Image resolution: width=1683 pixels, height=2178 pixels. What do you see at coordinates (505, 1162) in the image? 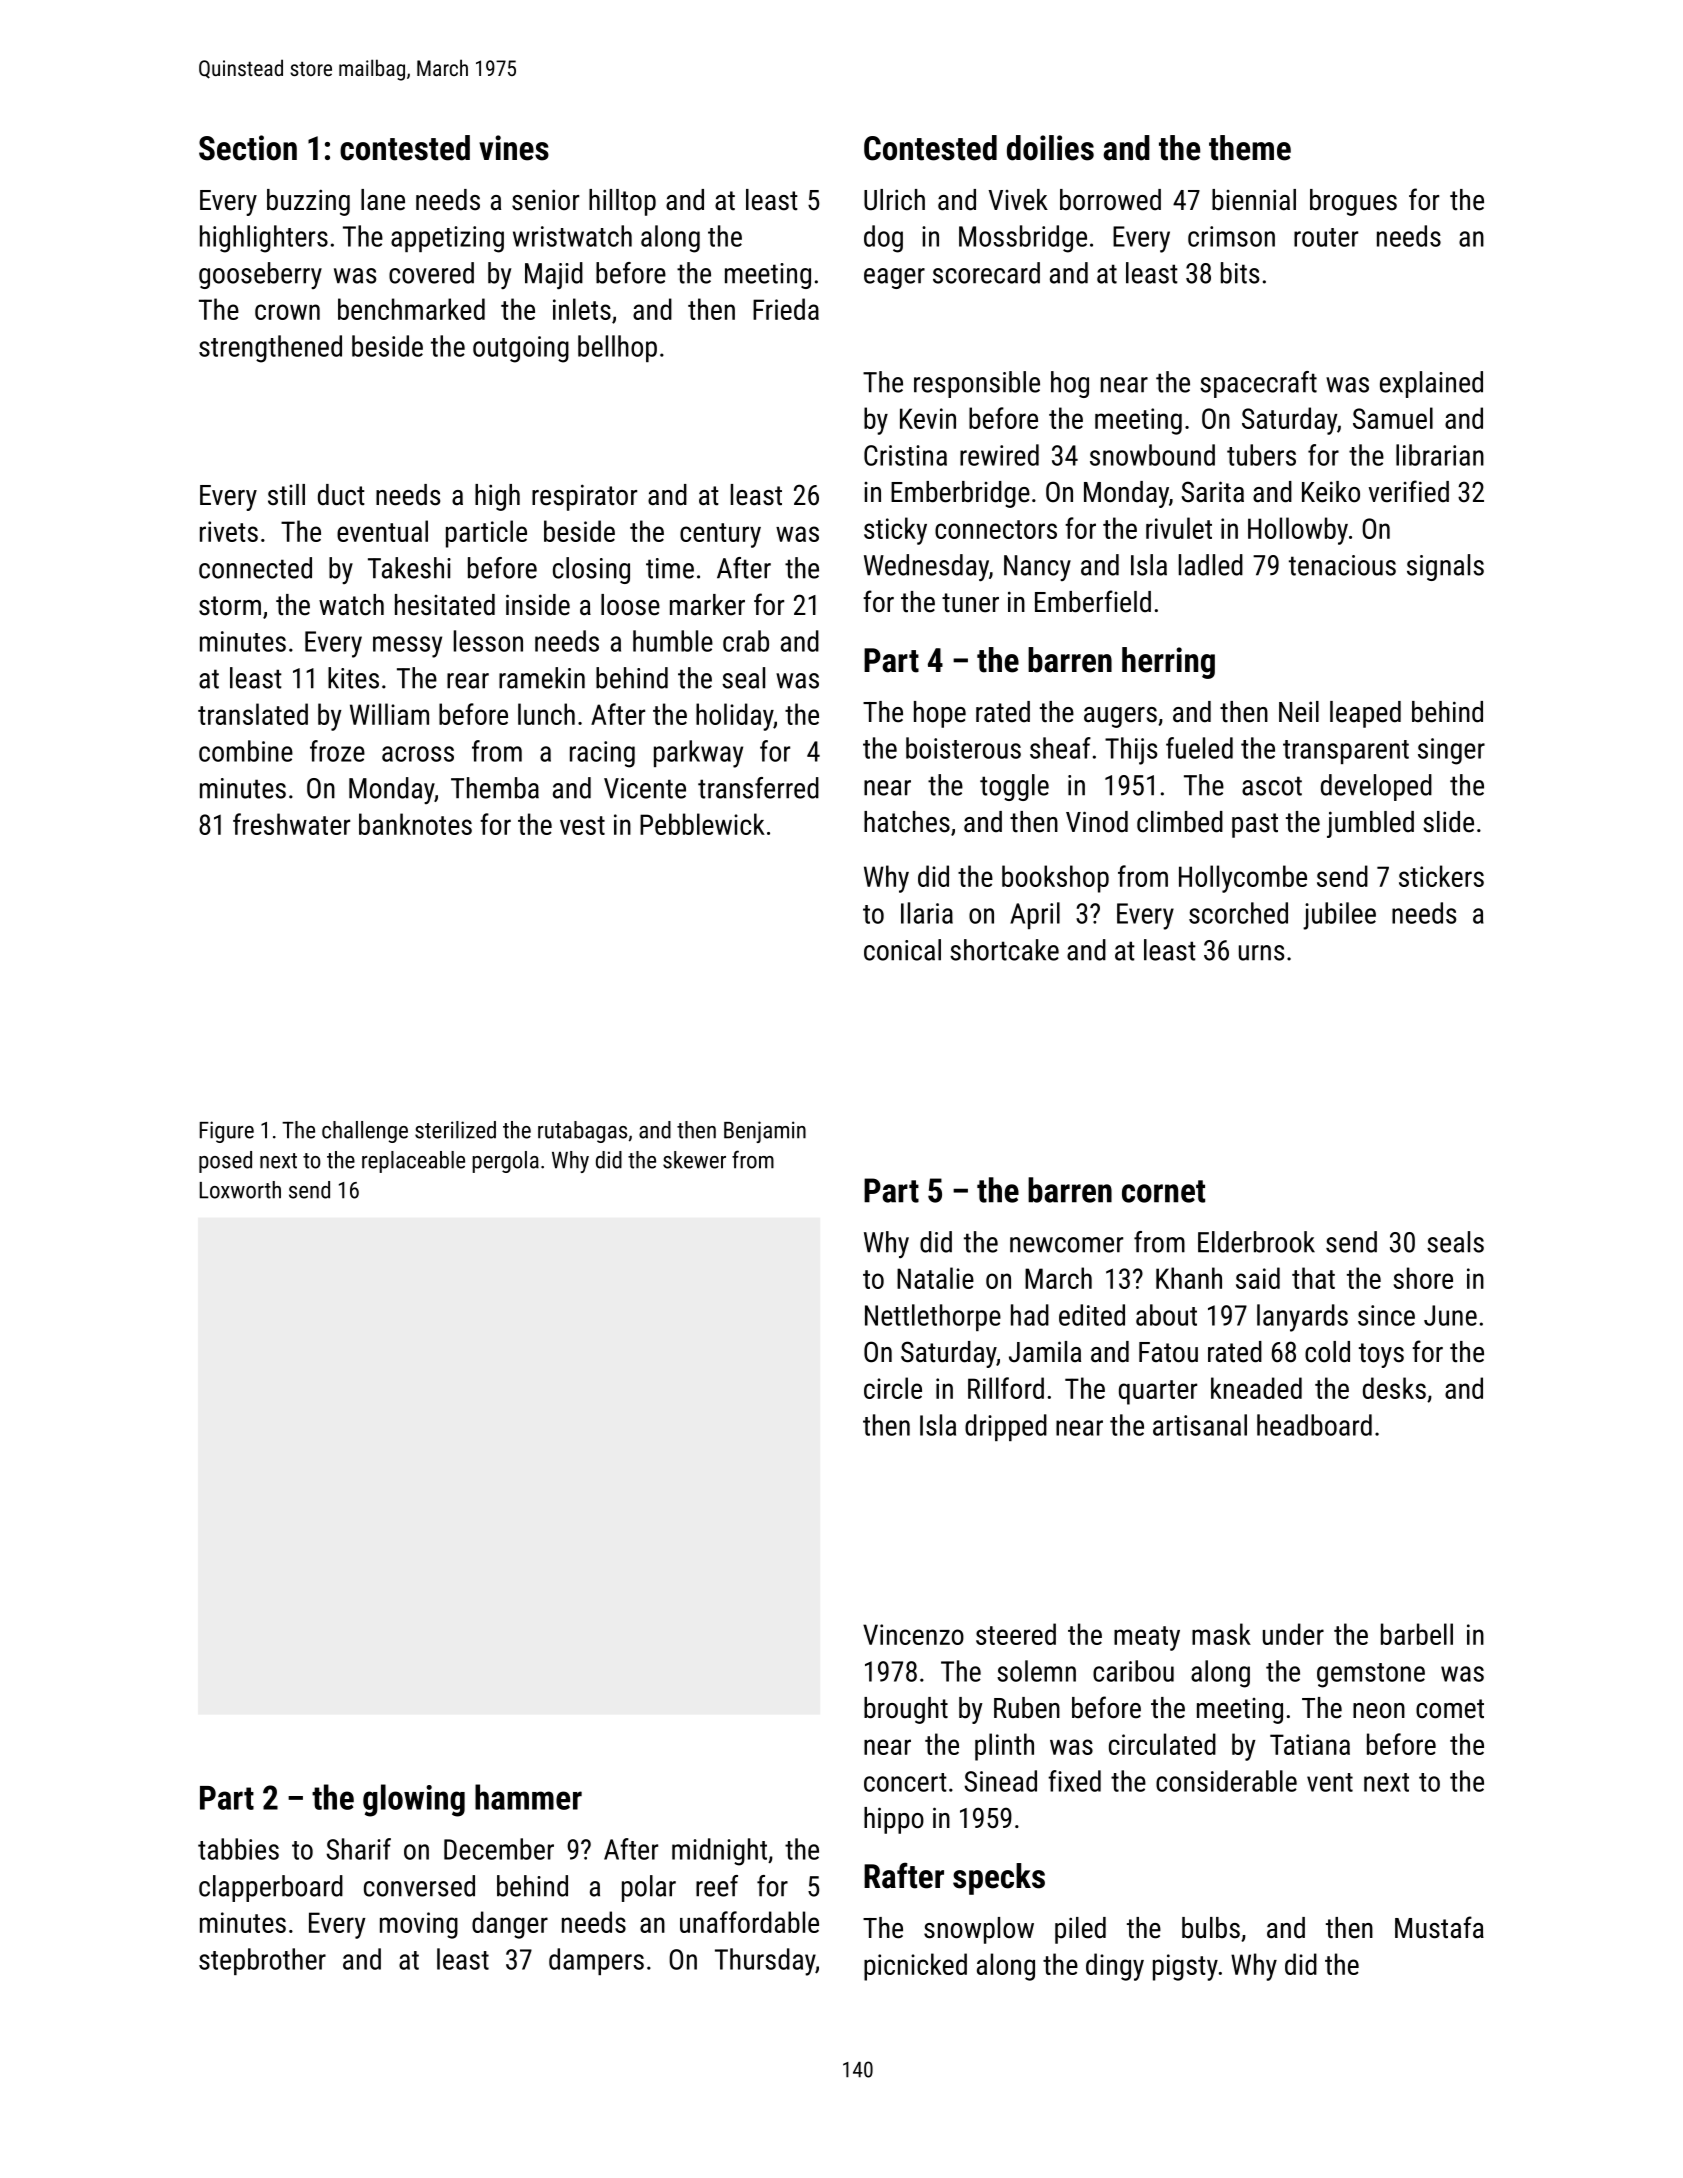
I see `pergola` at bounding box center [505, 1162].
